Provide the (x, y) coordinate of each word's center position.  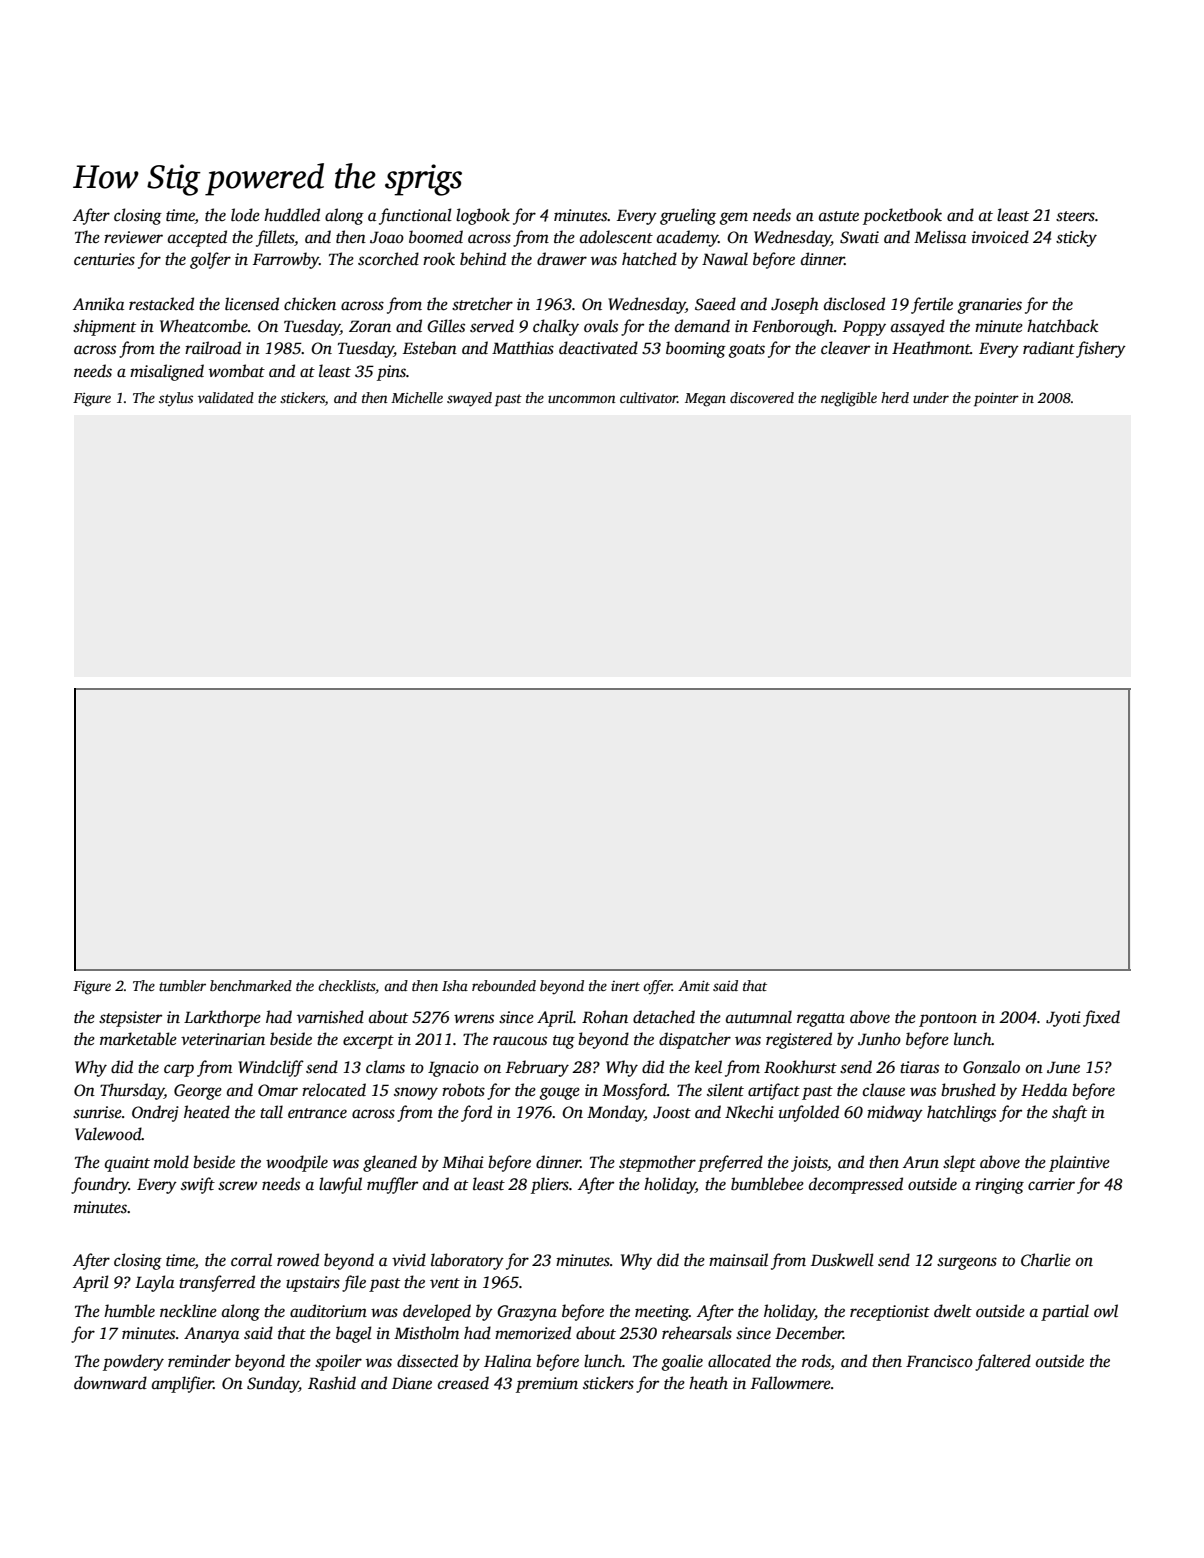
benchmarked (251, 985)
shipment (104, 327)
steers (1075, 216)
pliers (550, 1185)
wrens (474, 1019)
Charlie (1046, 1260)
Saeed (715, 304)
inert (625, 986)
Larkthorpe (222, 1018)
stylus (176, 399)
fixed (1101, 1018)
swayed (469, 399)
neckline (188, 1311)
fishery (1101, 349)
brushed (968, 1090)
